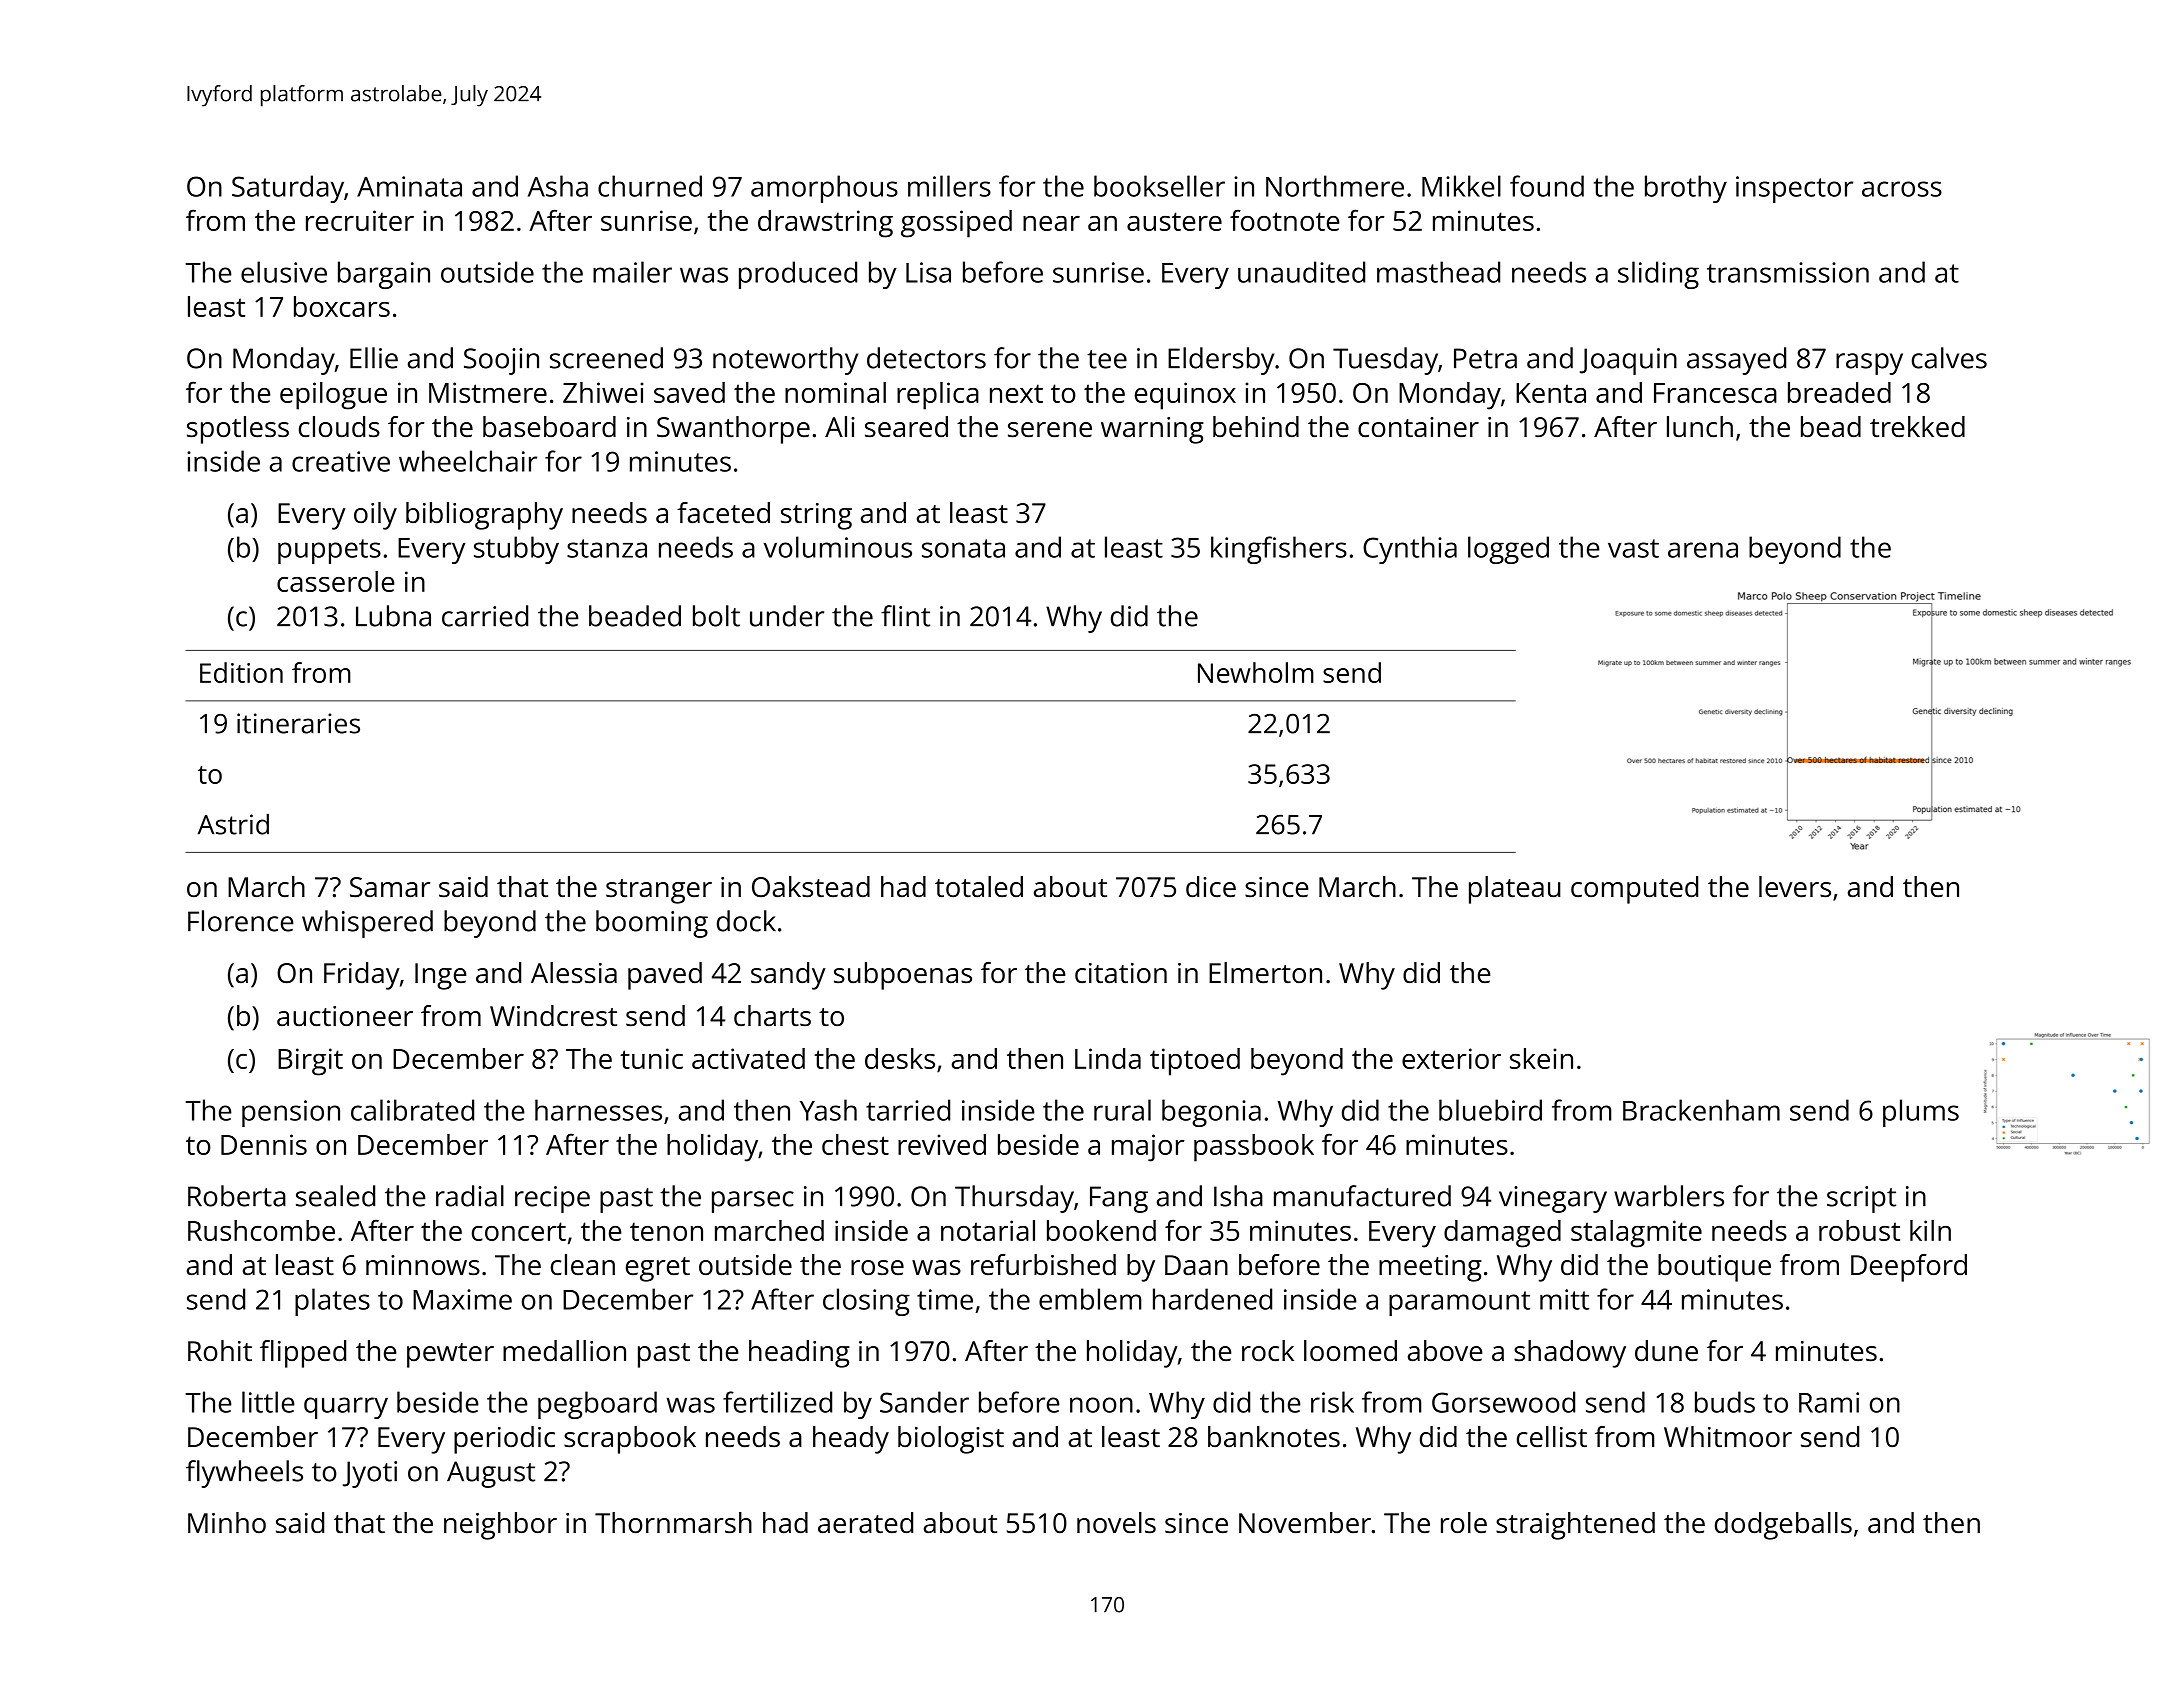  Describe the element at coordinates (500, 1526) in the screenshot. I see `neighbor` at that location.
